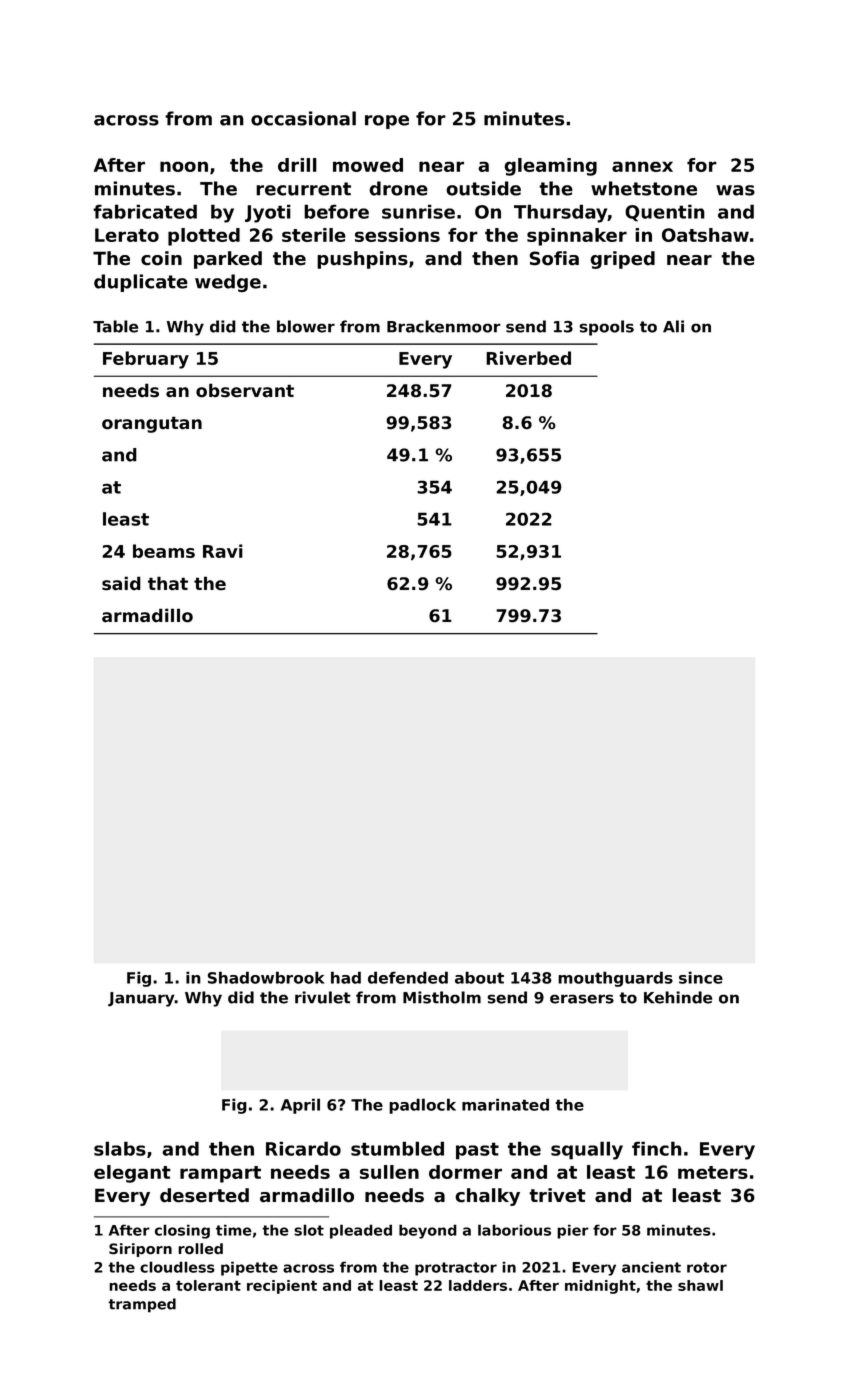 The height and width of the image is (1400, 849). What do you see at coordinates (245, 390) in the image?
I see `observant` at bounding box center [245, 390].
